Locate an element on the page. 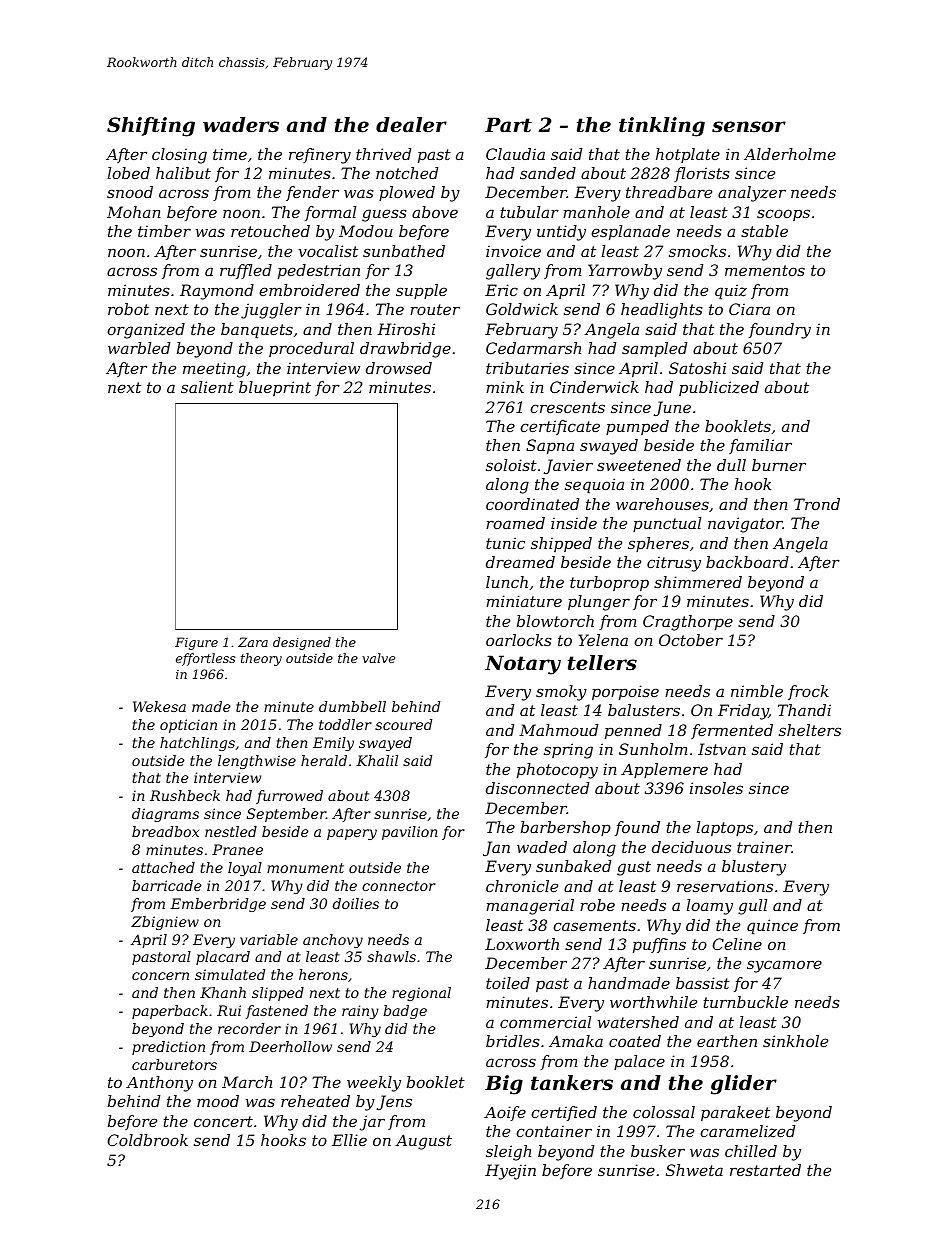  photocopy is located at coordinates (557, 771).
